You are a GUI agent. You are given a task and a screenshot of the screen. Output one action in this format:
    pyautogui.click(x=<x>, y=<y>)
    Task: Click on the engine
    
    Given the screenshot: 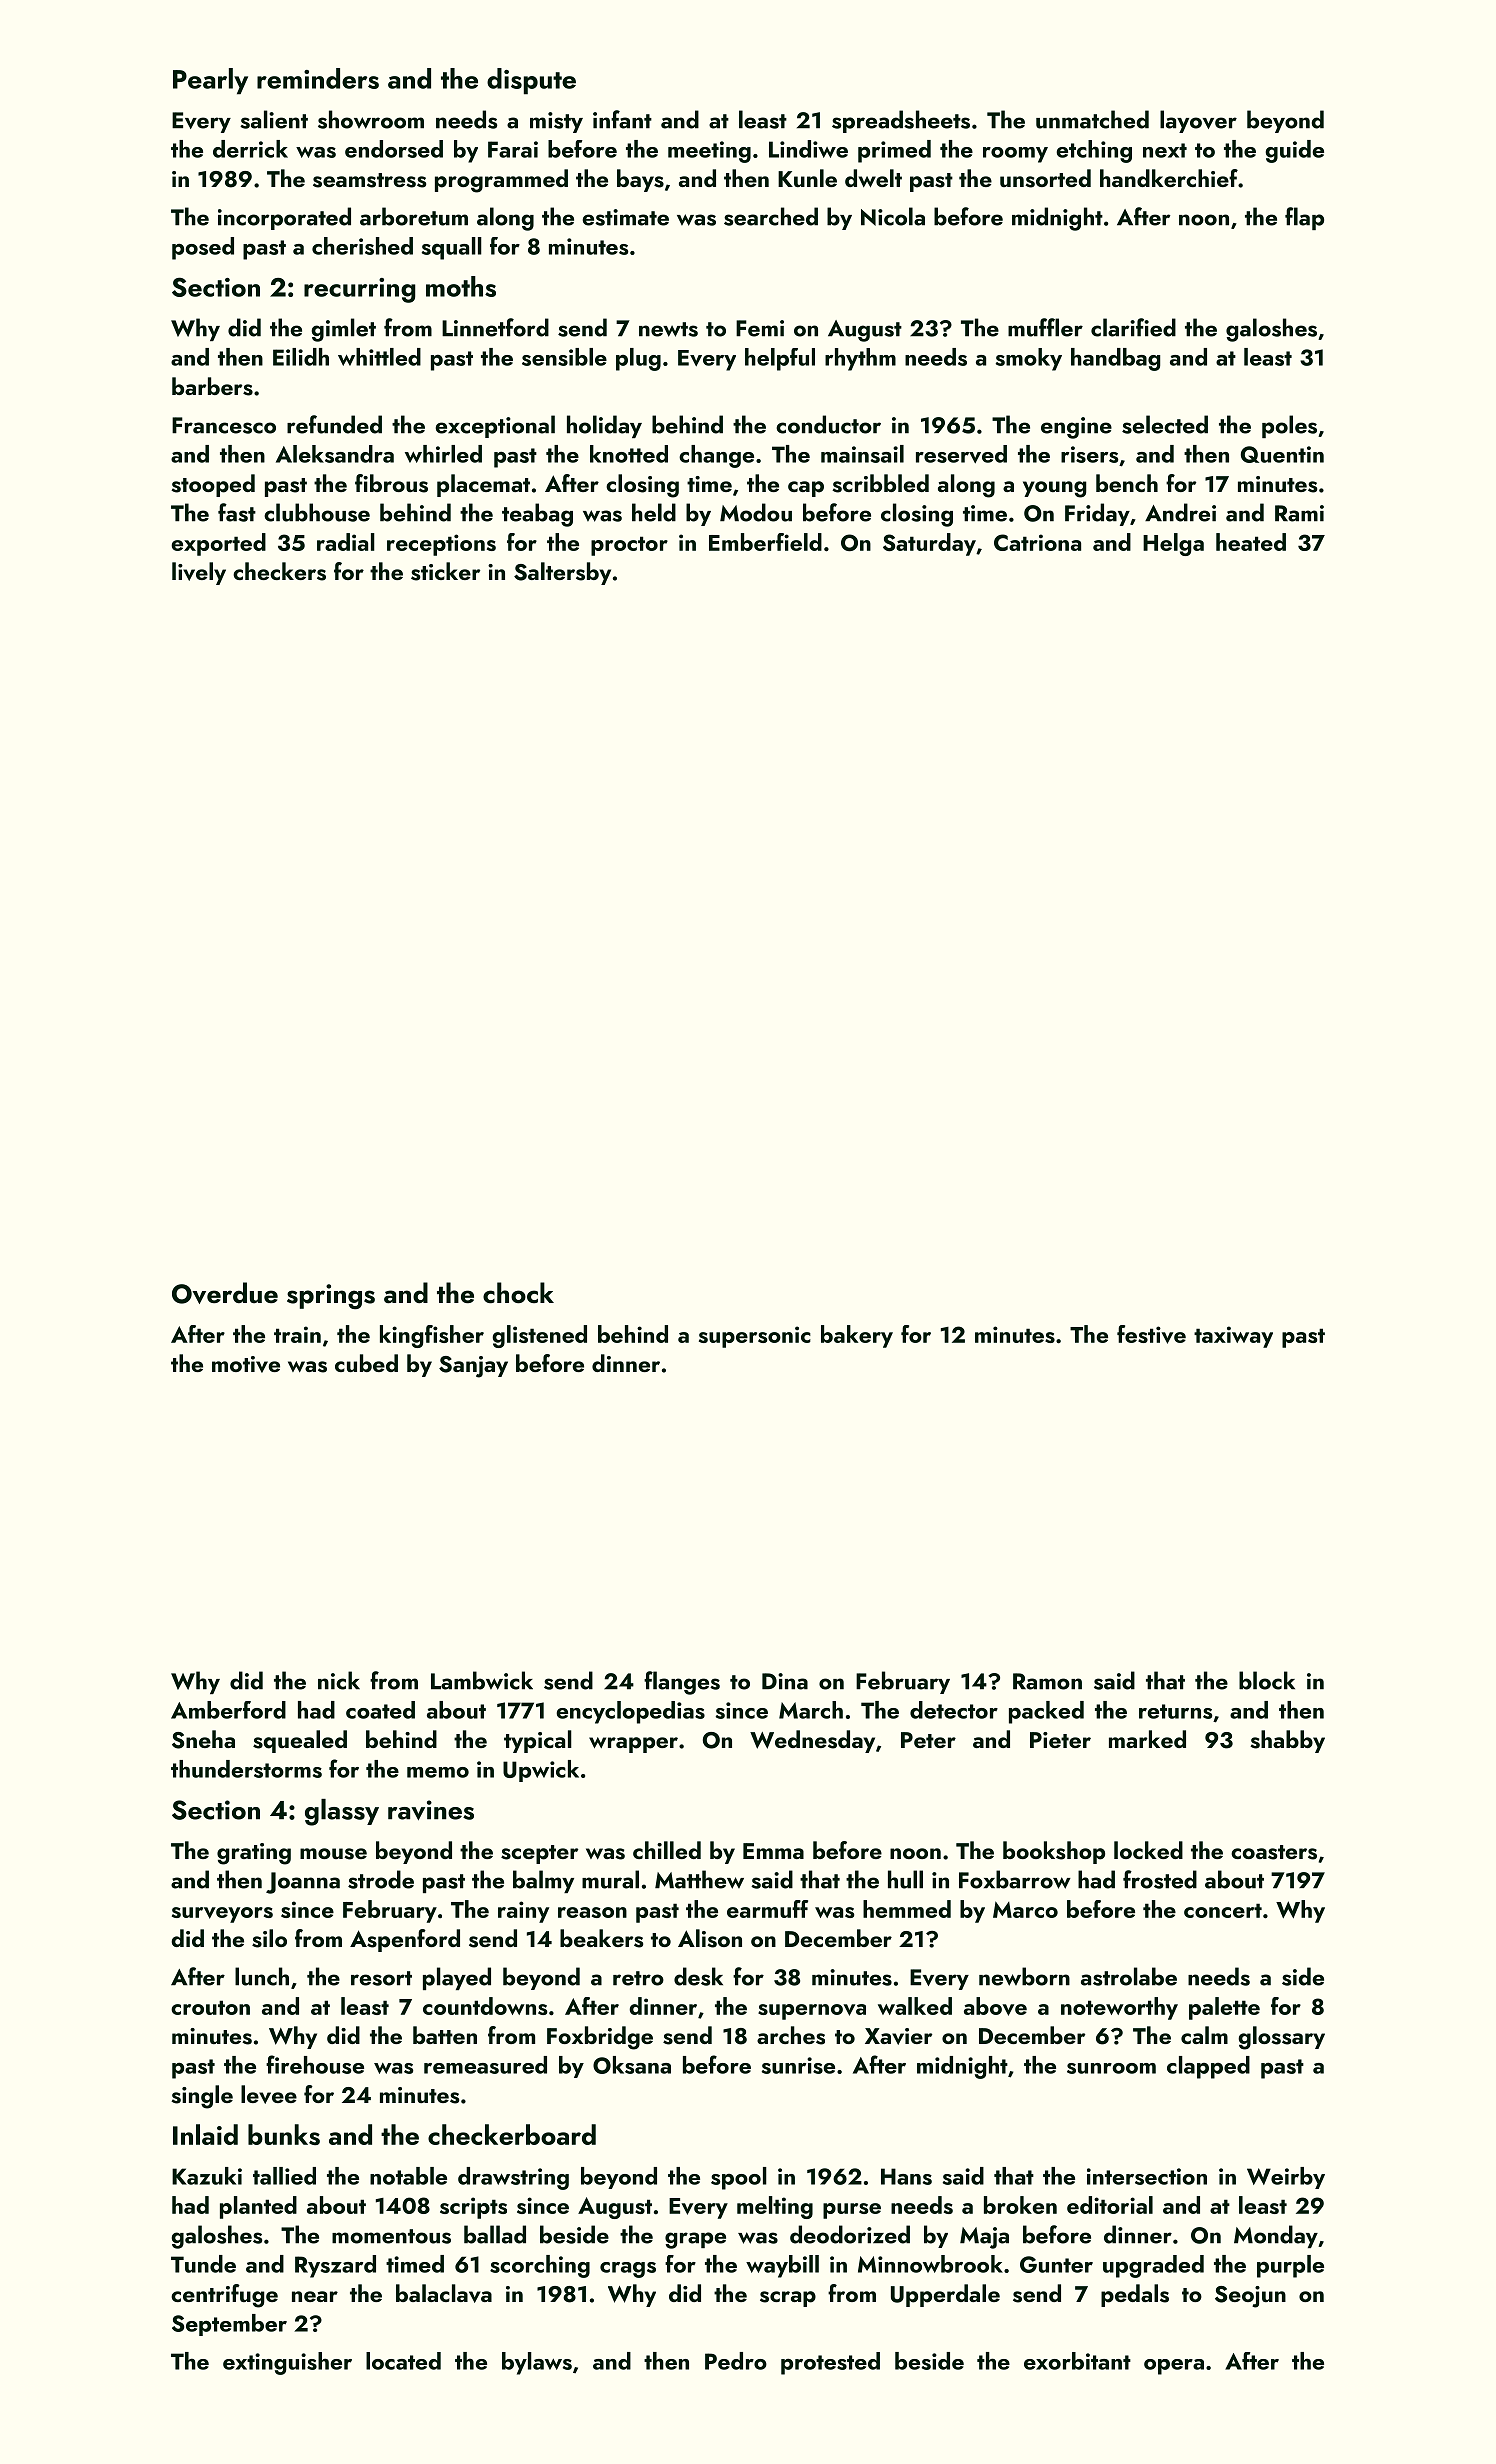 What is the action you would take?
    pyautogui.click(x=1076, y=428)
